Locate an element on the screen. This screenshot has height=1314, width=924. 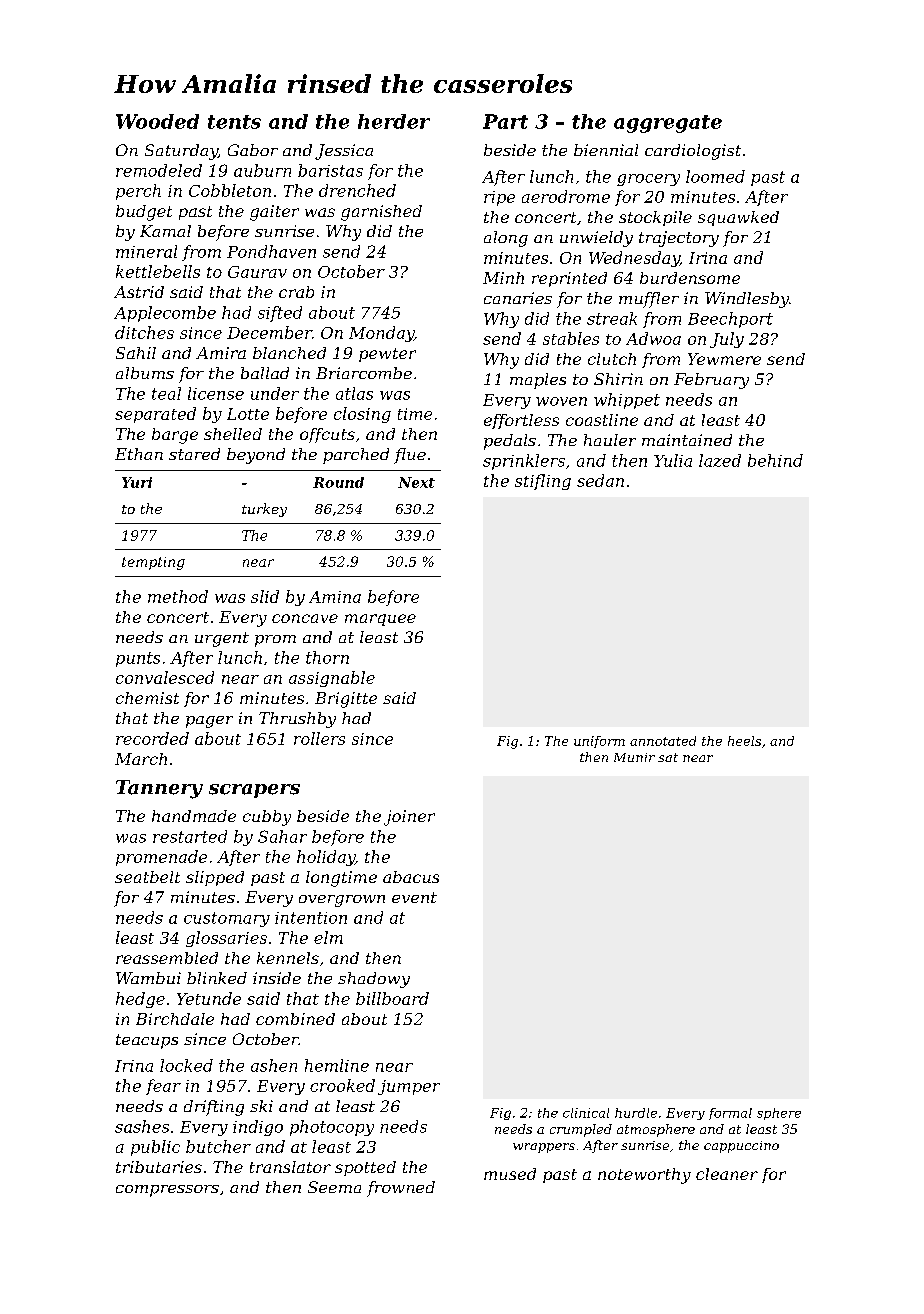
annotated is located at coordinates (663, 741).
